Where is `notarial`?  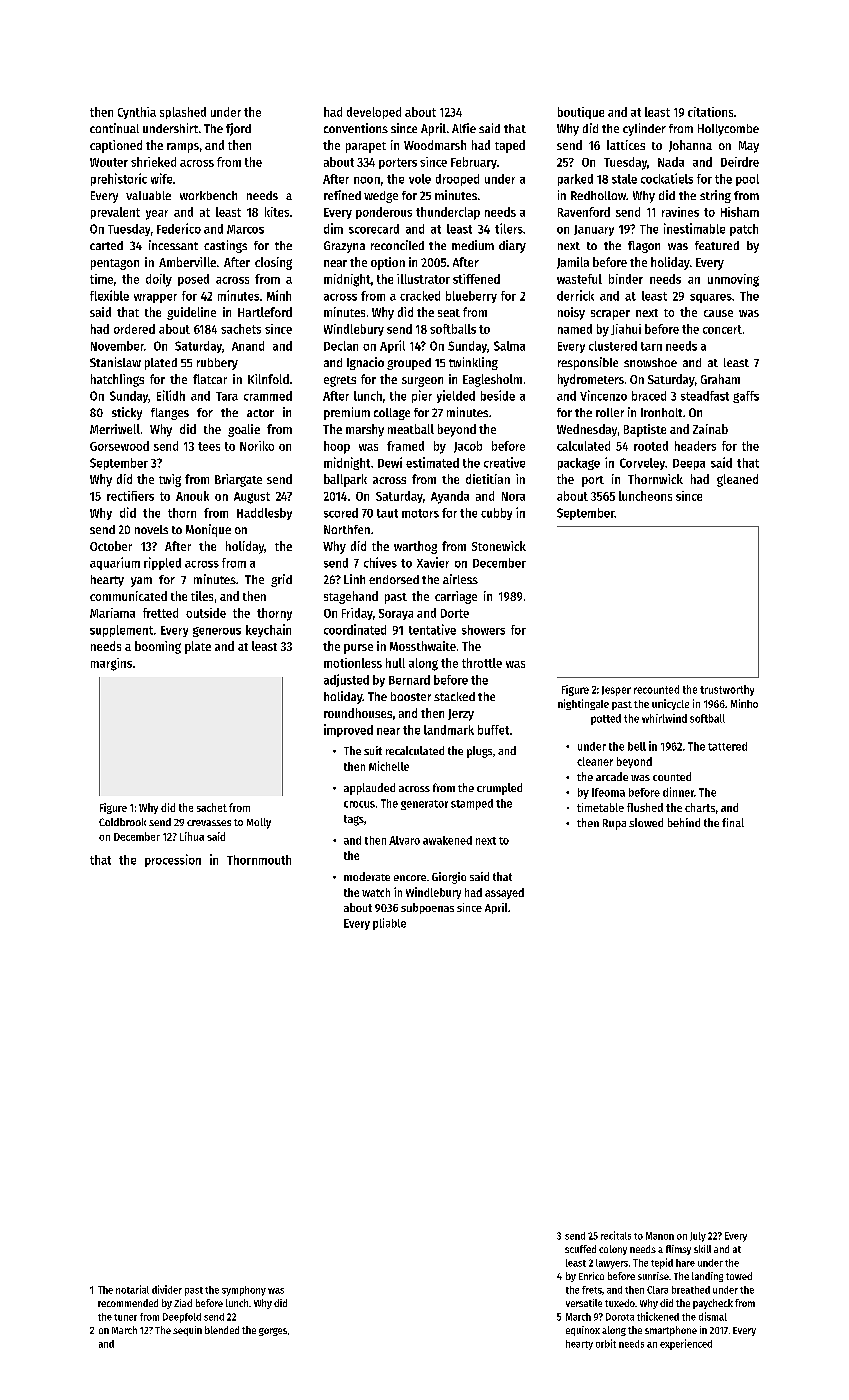 notarial is located at coordinates (132, 1289).
